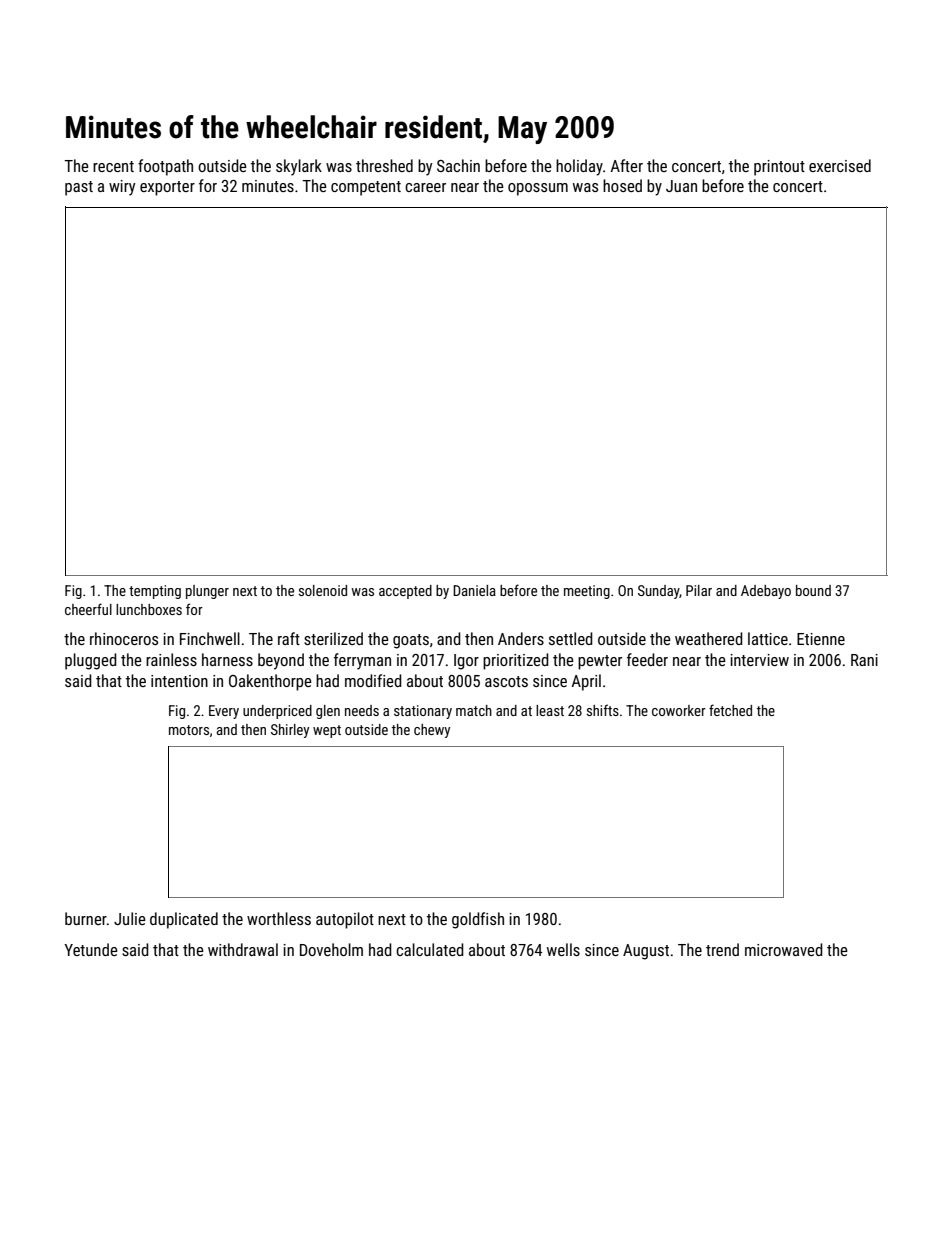  I want to click on skylark, so click(299, 167).
